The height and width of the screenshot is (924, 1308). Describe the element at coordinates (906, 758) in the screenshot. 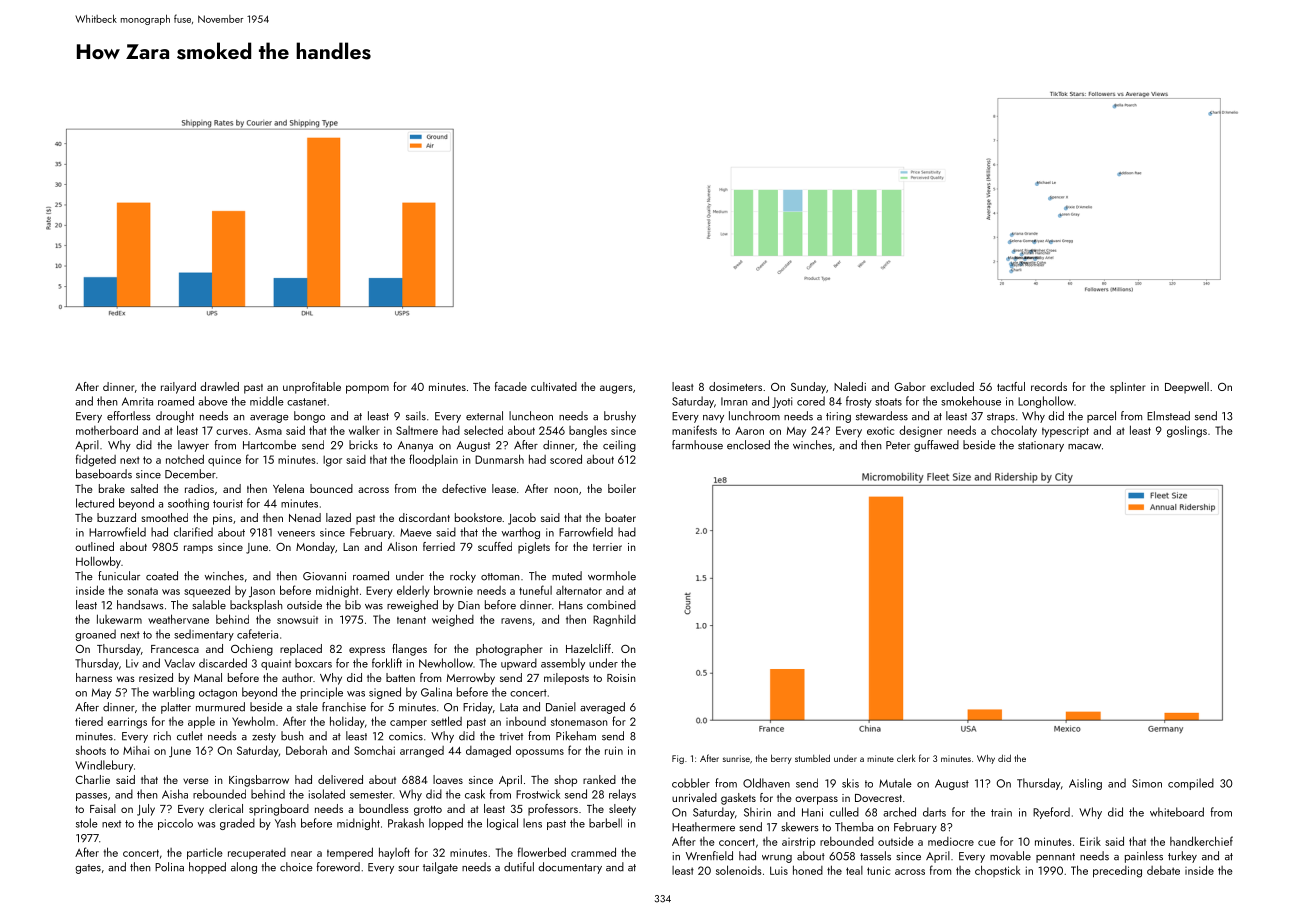

I see `clerk` at that location.
